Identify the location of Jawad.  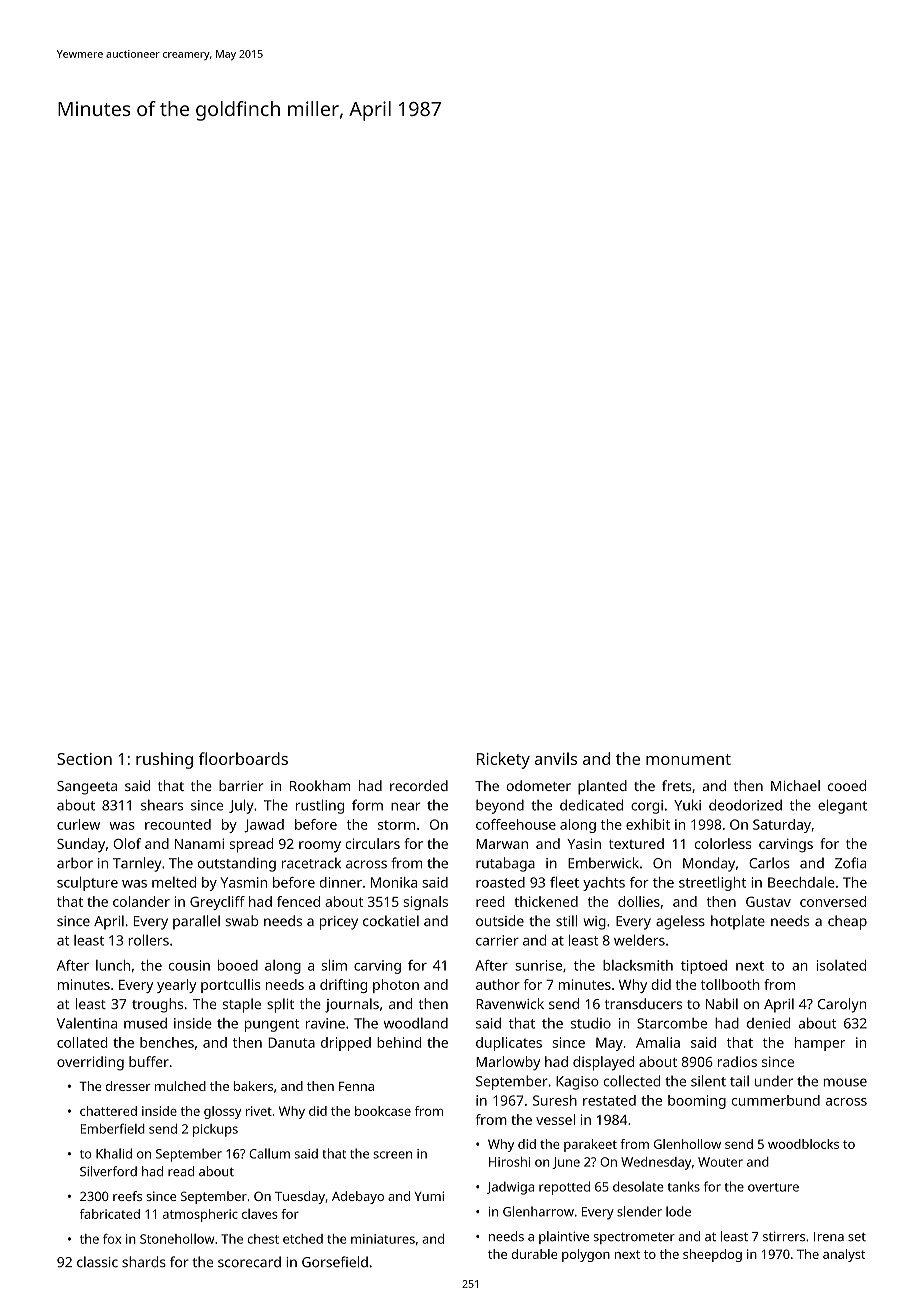
(264, 826).
